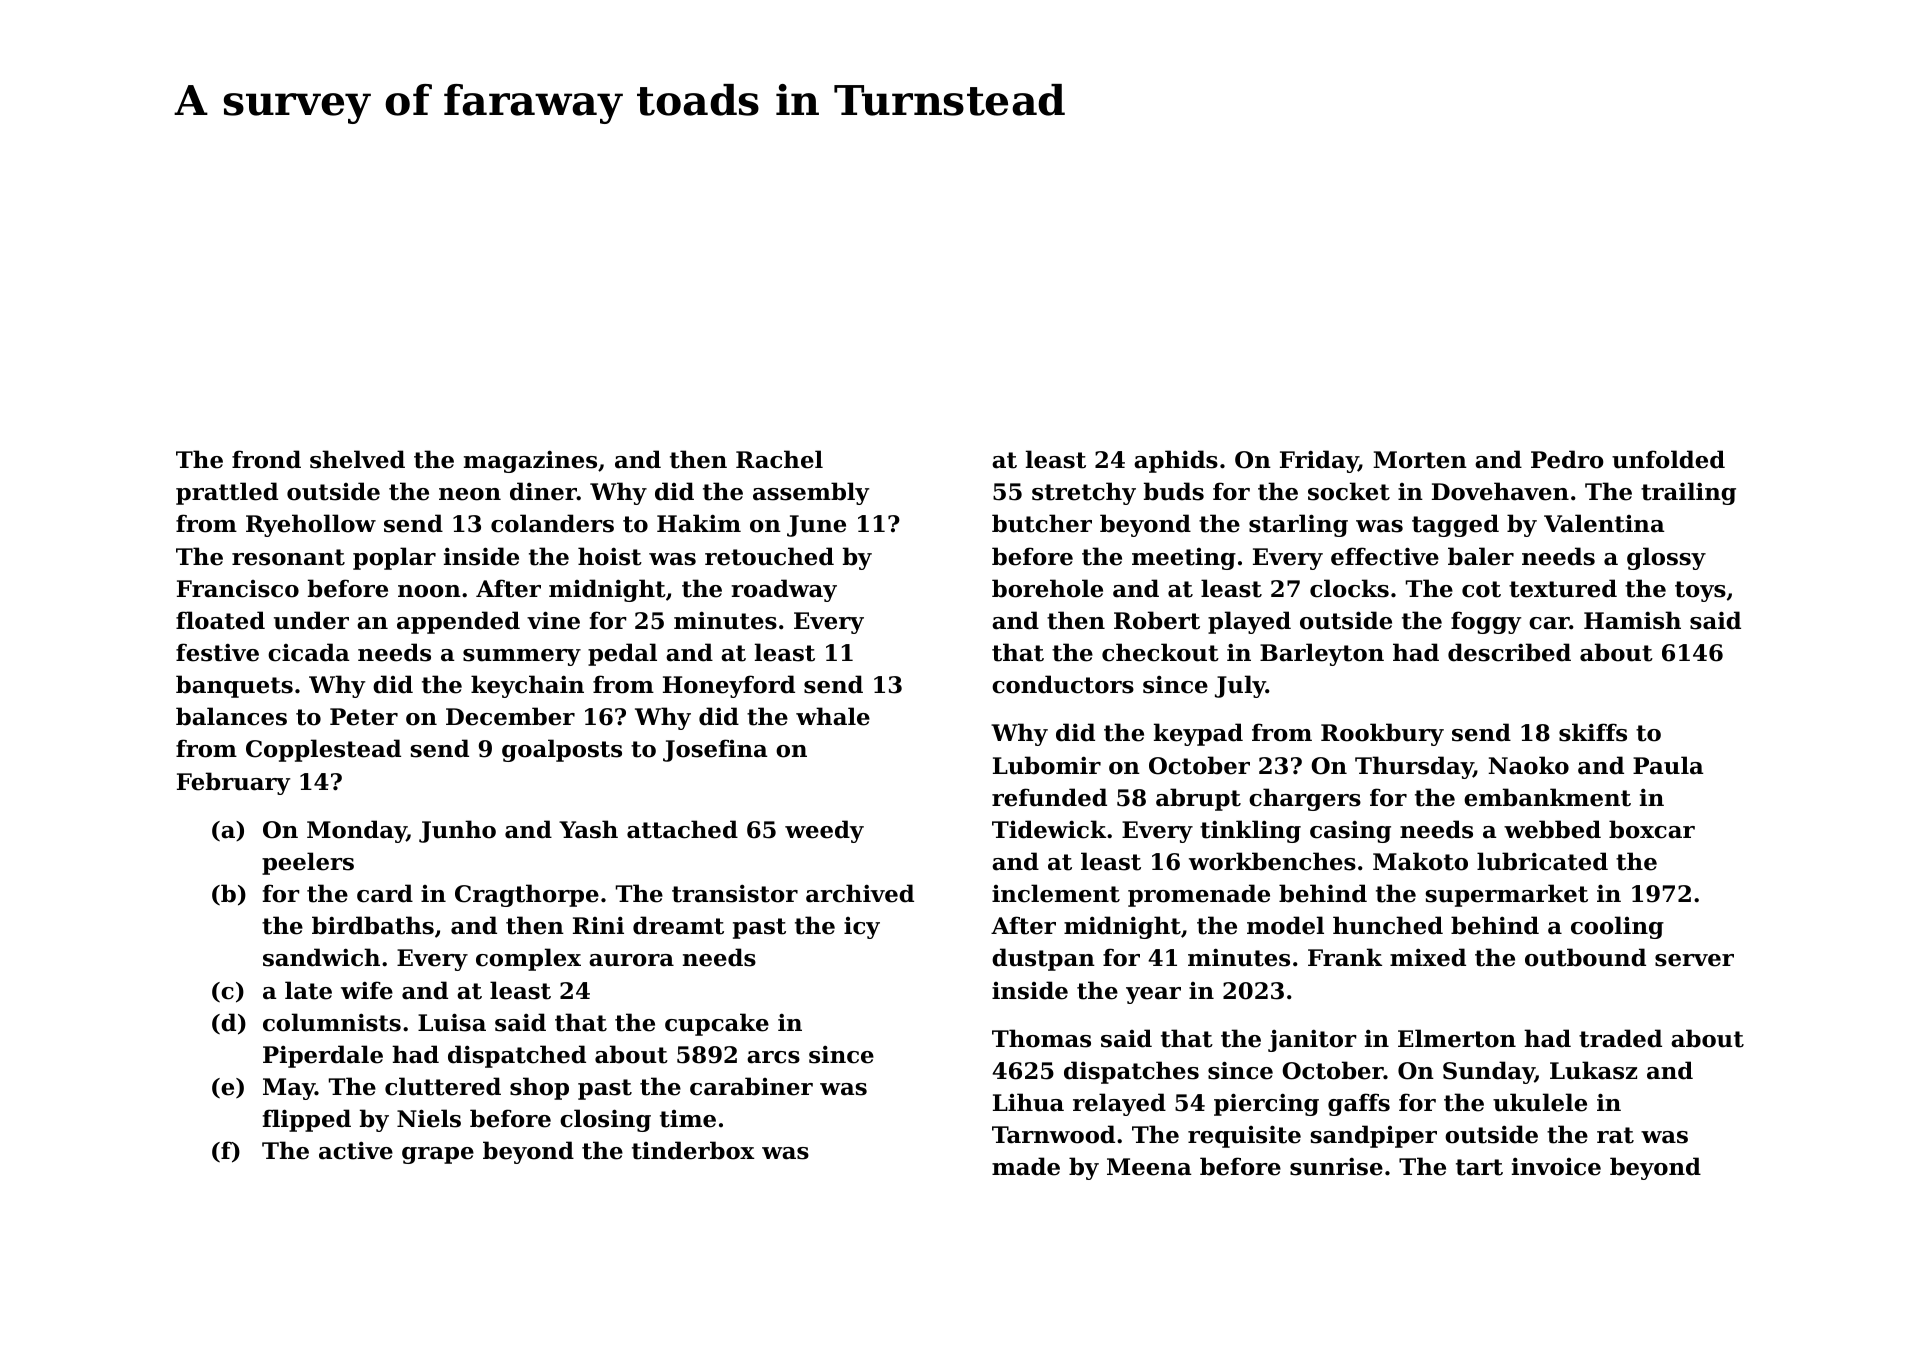  Describe the element at coordinates (438, 1155) in the page. I see `grape` at that location.
